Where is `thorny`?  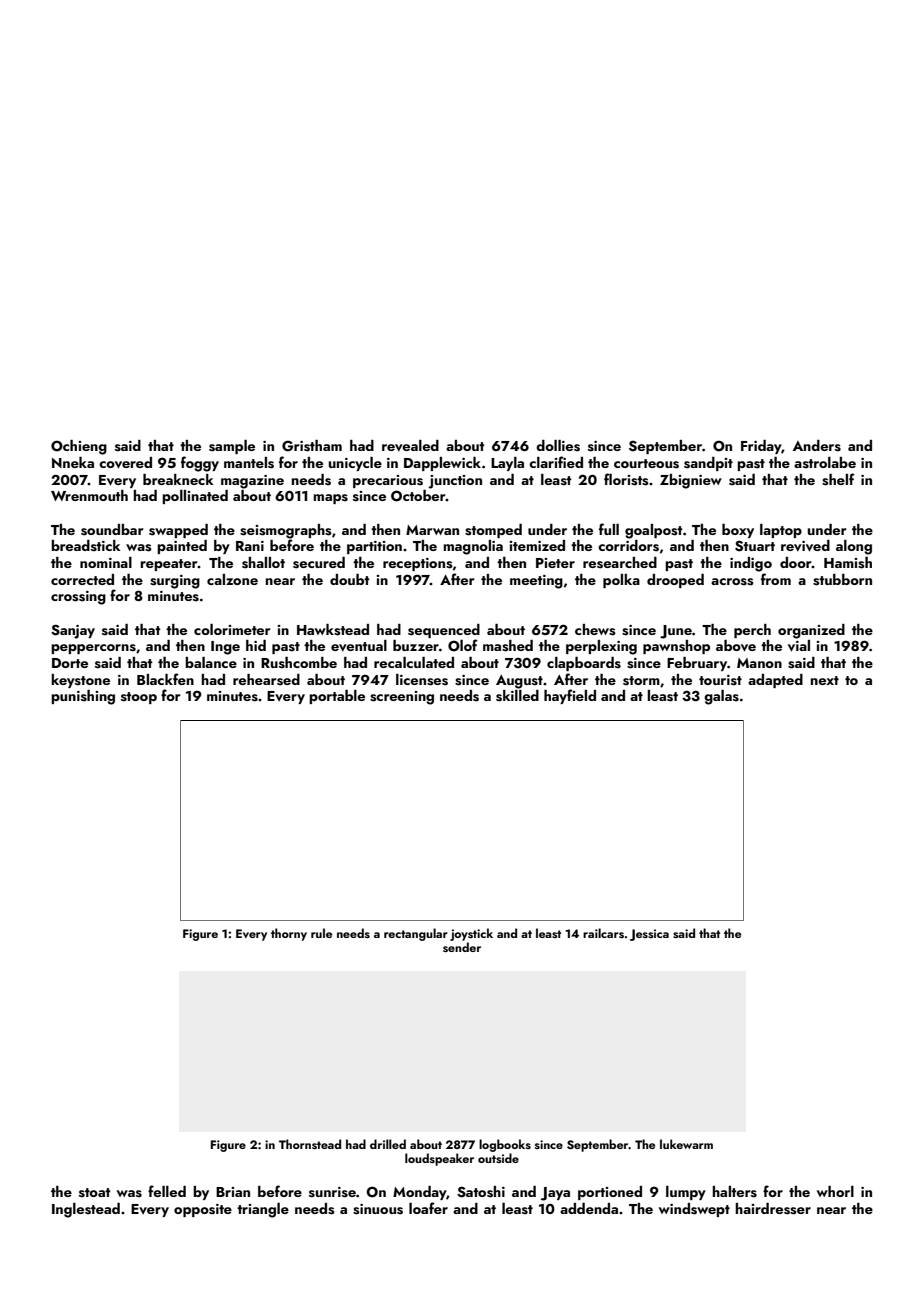
thorny is located at coordinates (289, 934).
